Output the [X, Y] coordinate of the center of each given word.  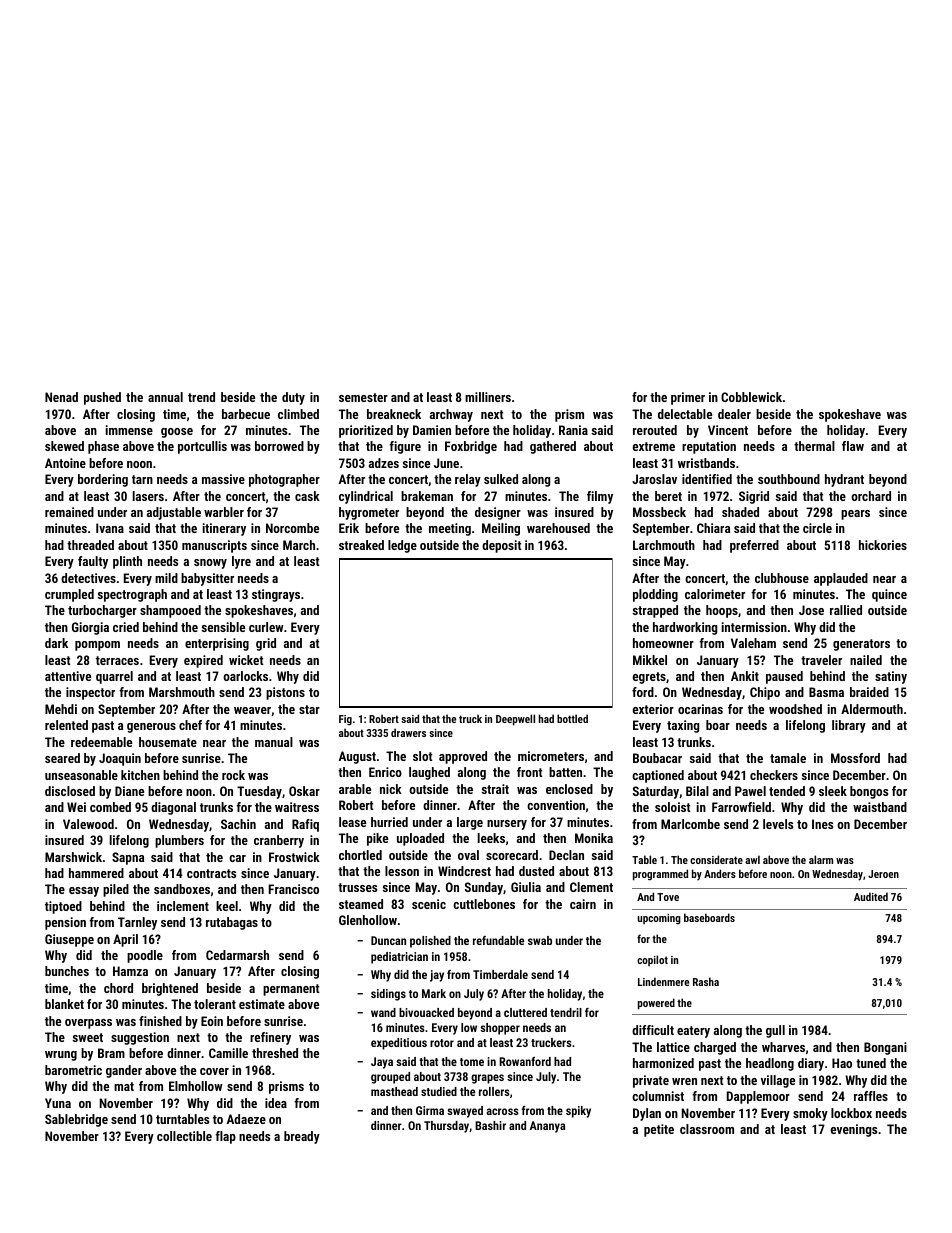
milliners [488, 397]
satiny [891, 677]
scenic [429, 904]
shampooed [170, 611]
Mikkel [650, 660]
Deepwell [515, 720]
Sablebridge [76, 1120]
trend [201, 397]
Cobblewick [751, 397]
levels [778, 824]
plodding [655, 595]
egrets [649, 678]
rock [233, 775]
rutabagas [232, 923]
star [309, 709]
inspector [90, 693]
